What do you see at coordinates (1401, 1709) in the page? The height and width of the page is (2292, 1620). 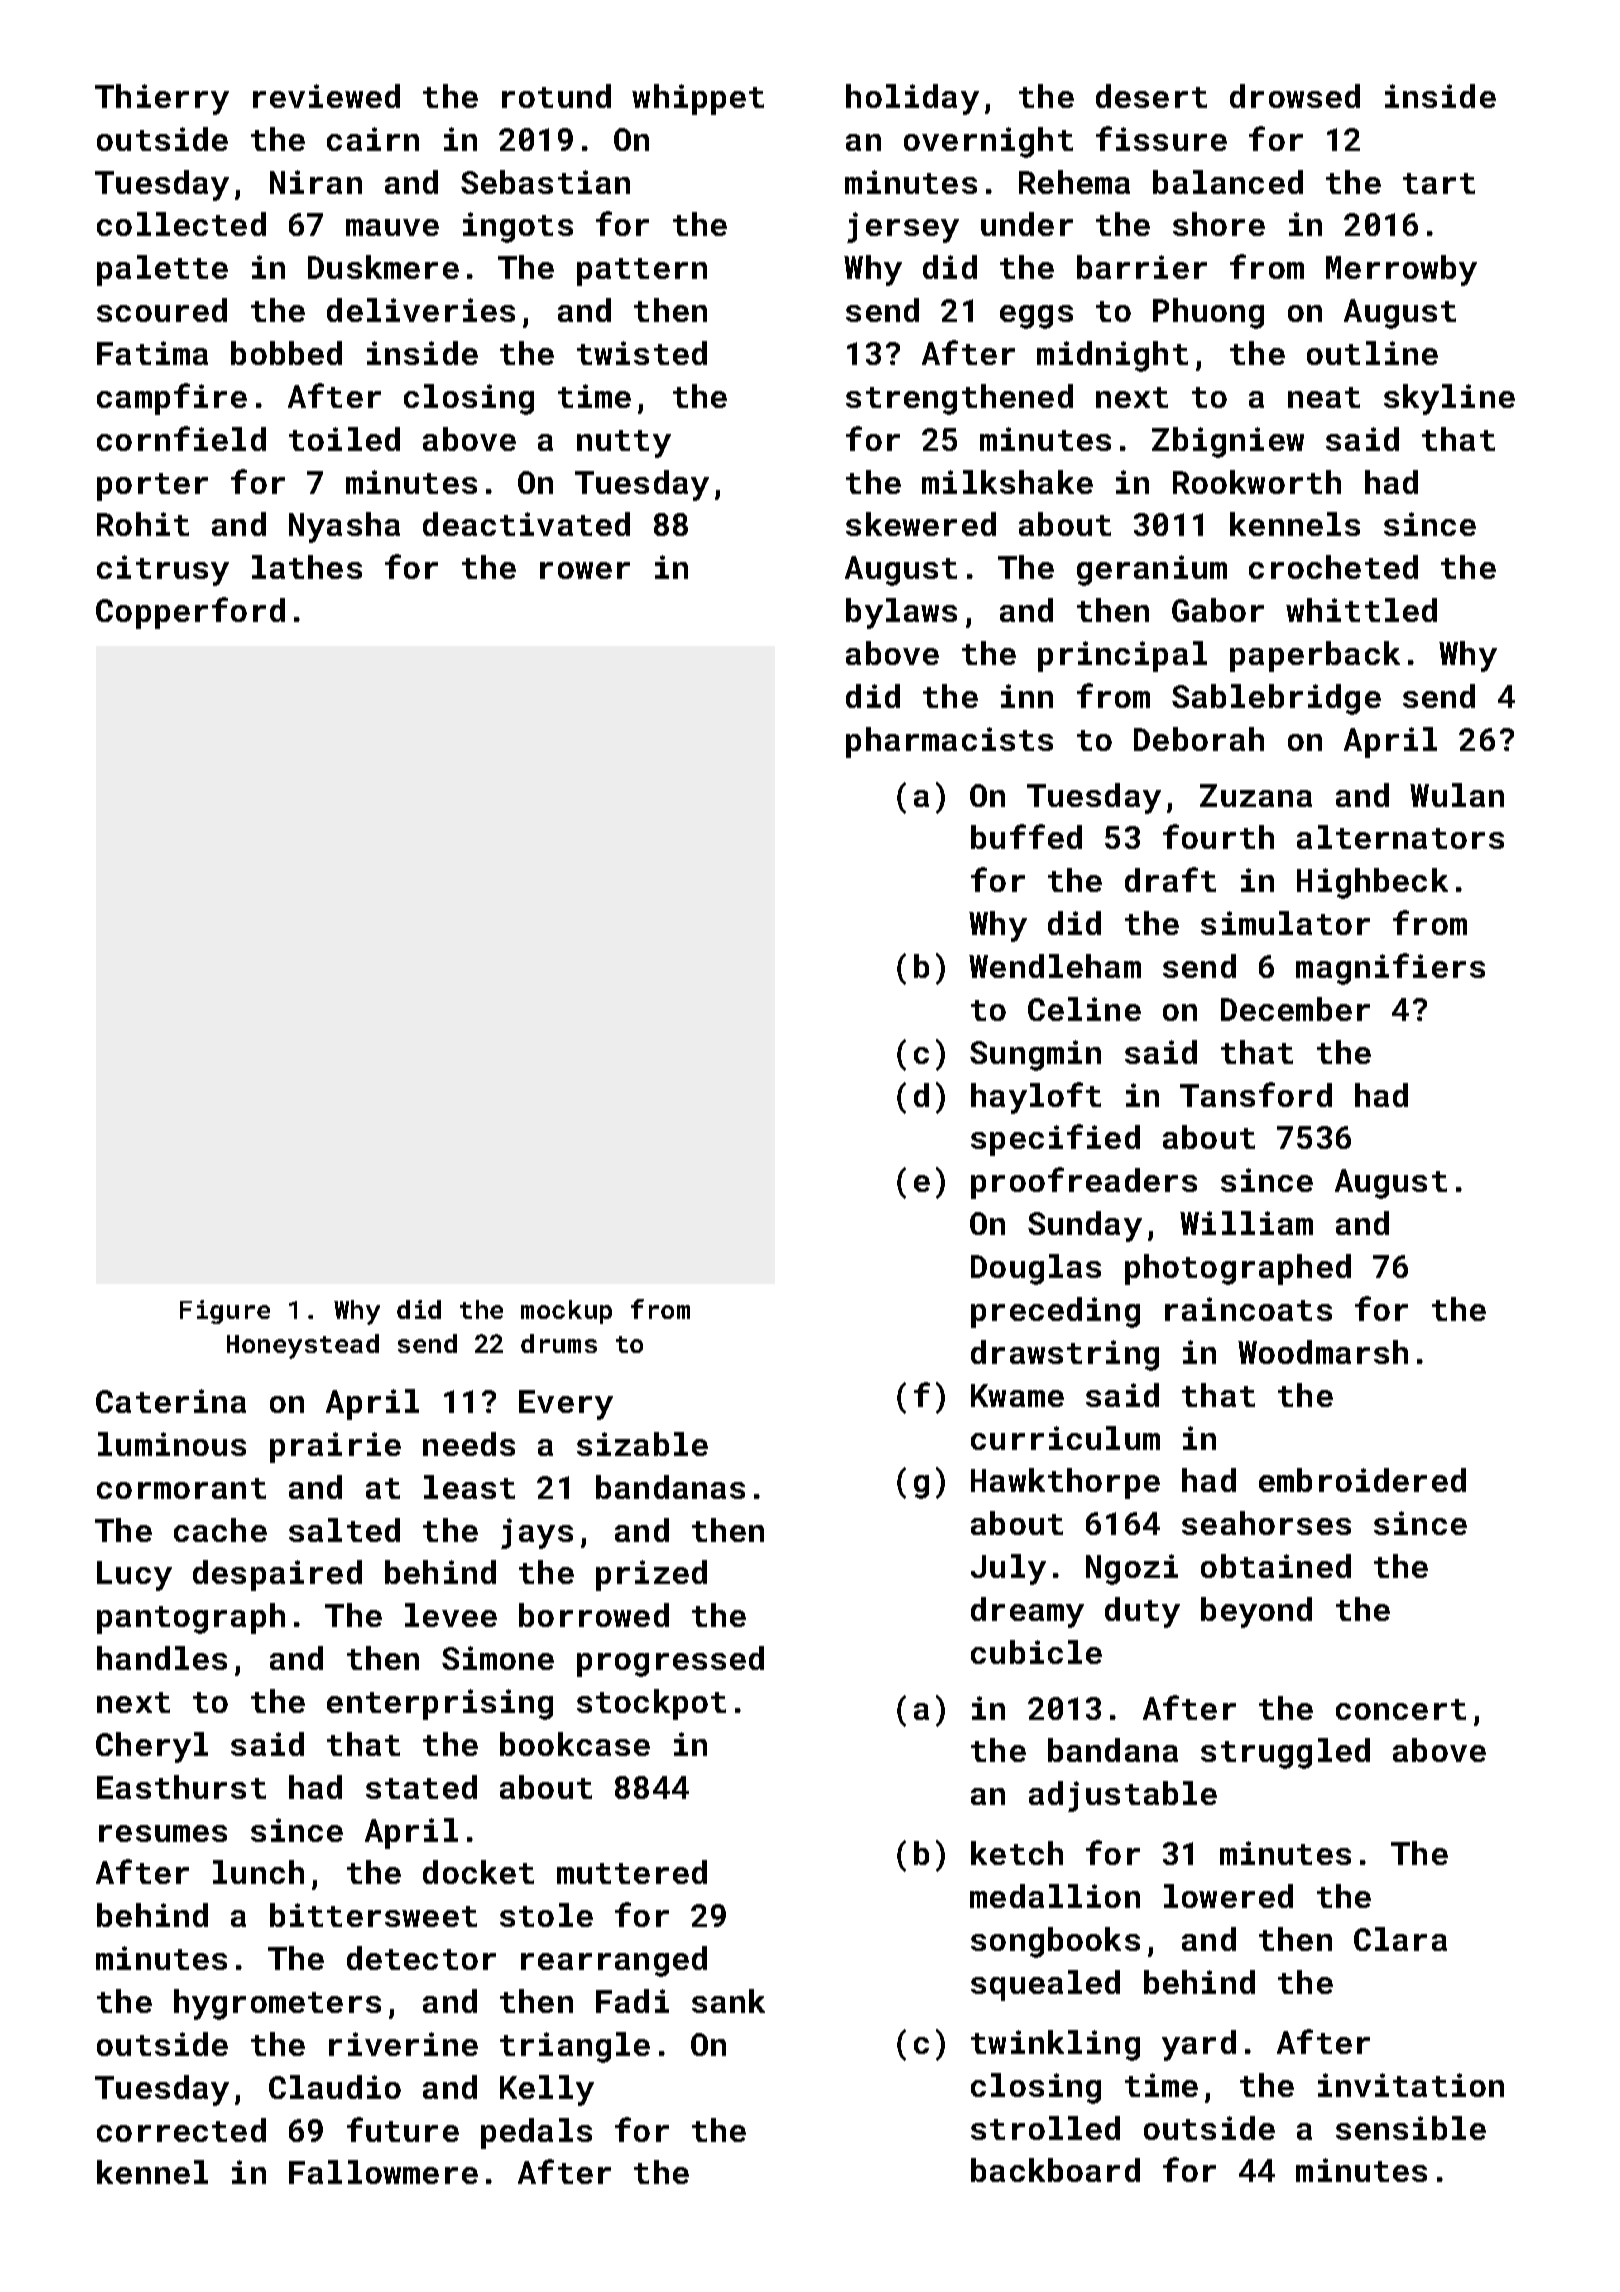 I see `concert` at bounding box center [1401, 1709].
